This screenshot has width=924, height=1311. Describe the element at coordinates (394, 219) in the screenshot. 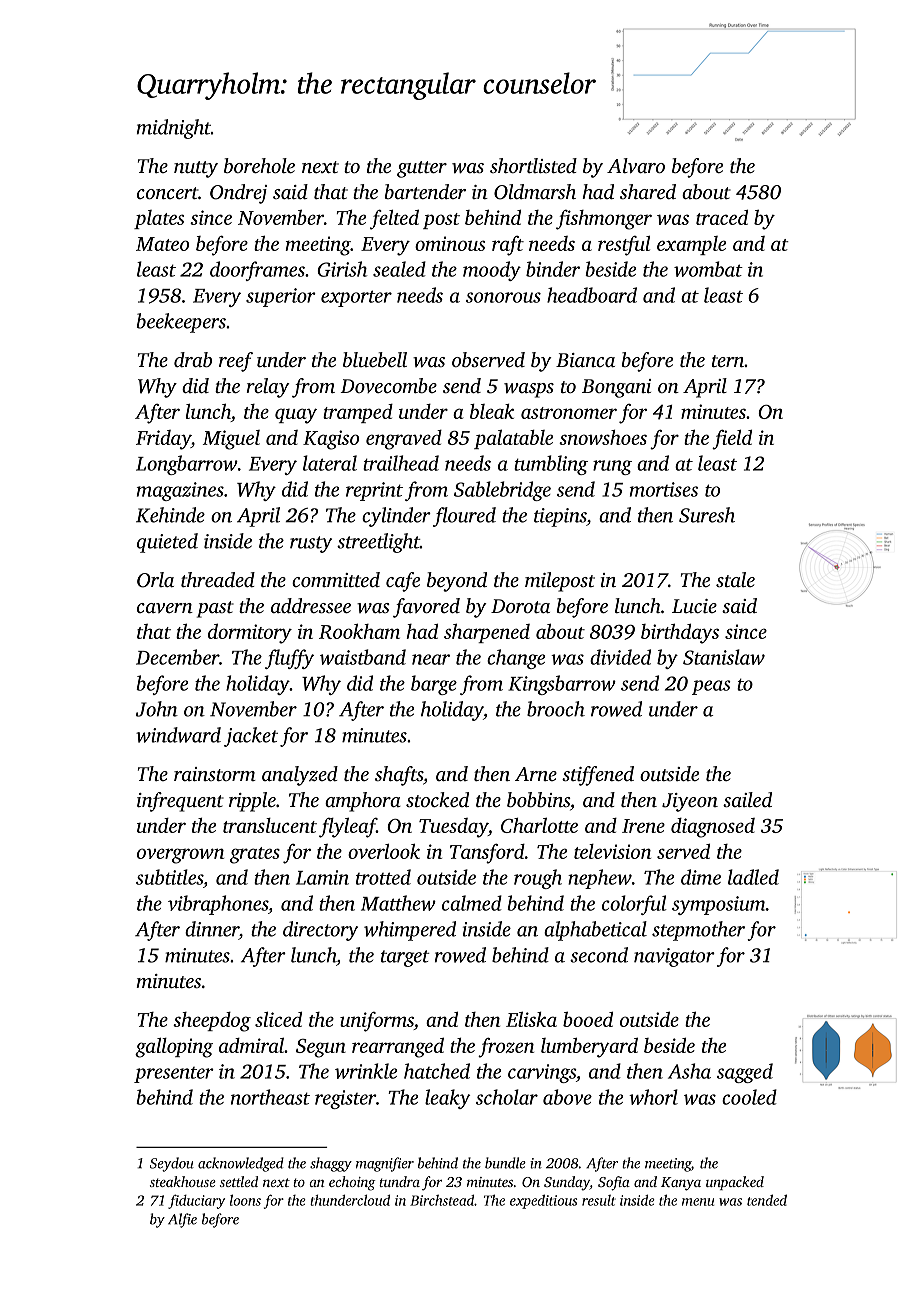

I see `felted` at that location.
